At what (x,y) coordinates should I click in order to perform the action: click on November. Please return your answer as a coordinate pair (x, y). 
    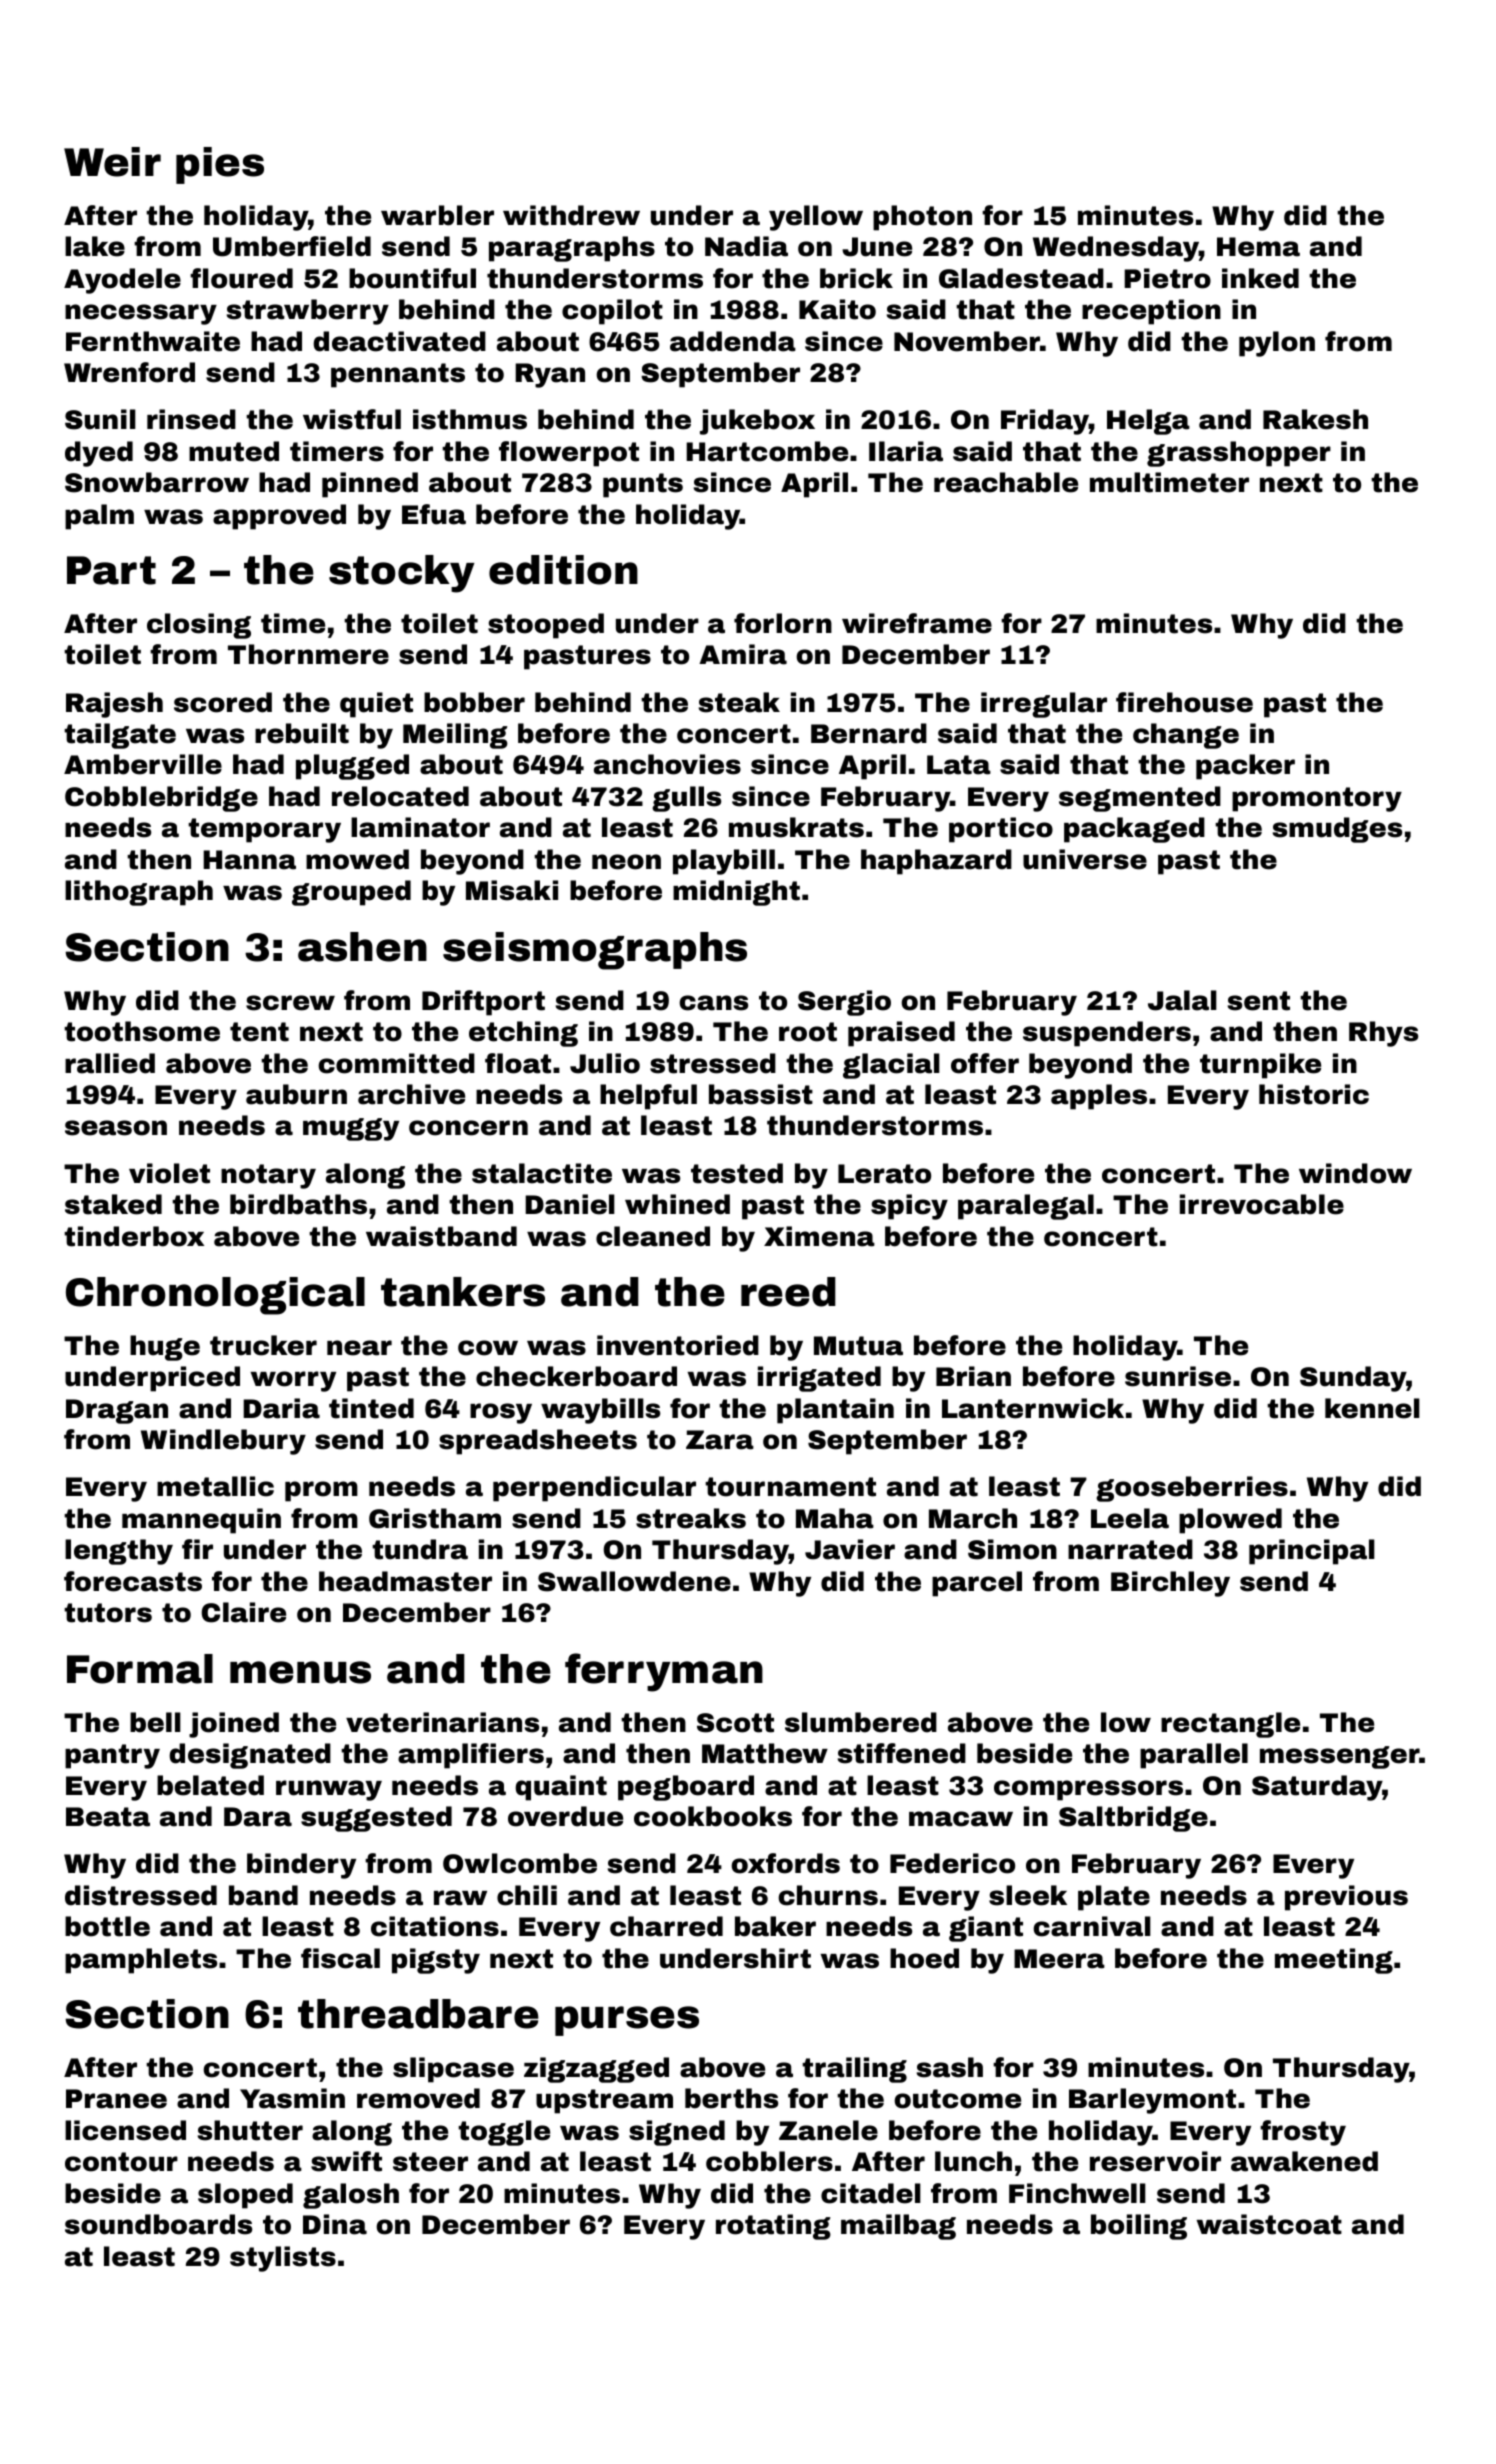
    Looking at the image, I should click on (967, 341).
